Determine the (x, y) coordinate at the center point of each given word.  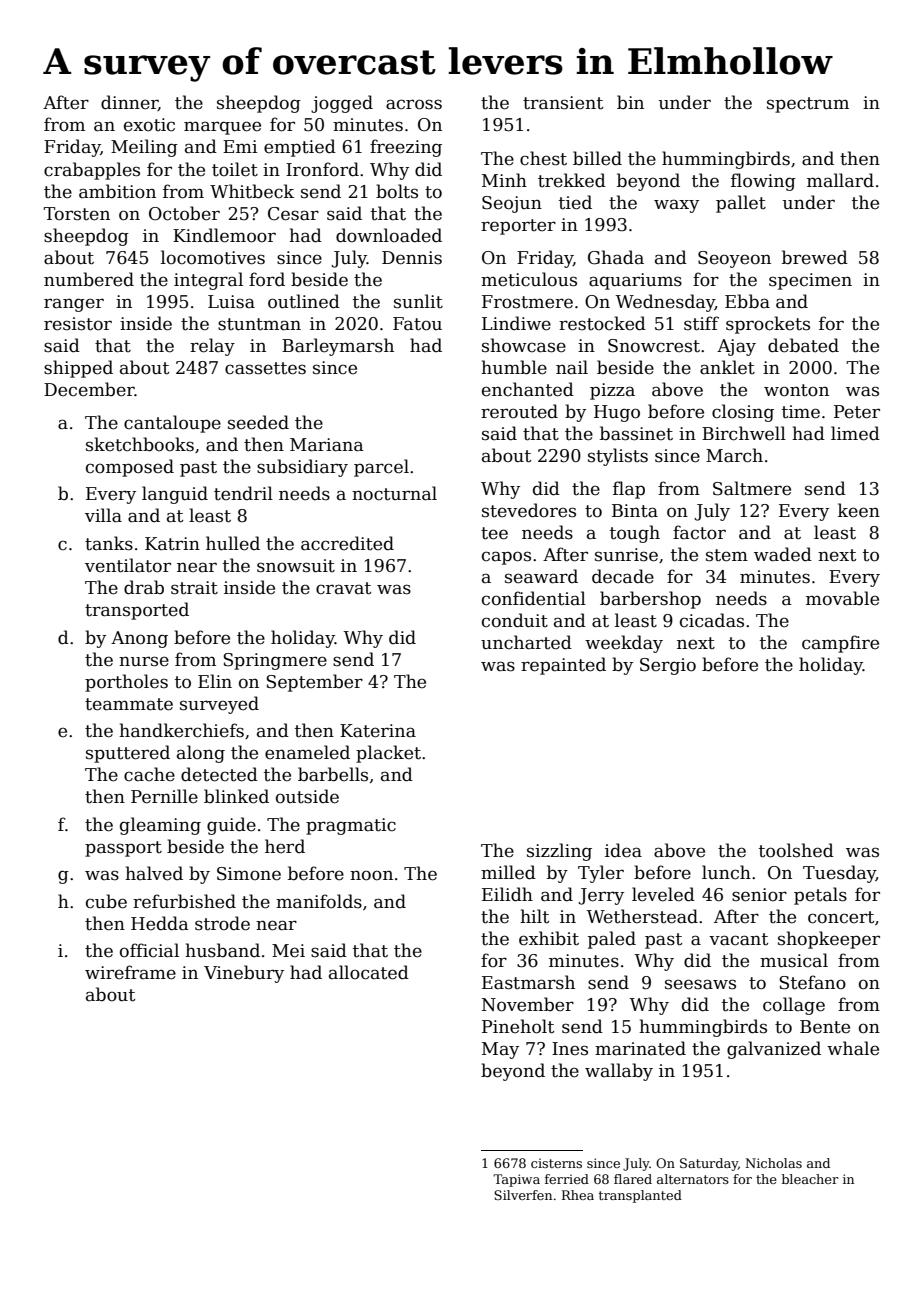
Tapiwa (516, 1180)
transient (563, 103)
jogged (342, 104)
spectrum (808, 105)
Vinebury (244, 974)
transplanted (640, 1196)
